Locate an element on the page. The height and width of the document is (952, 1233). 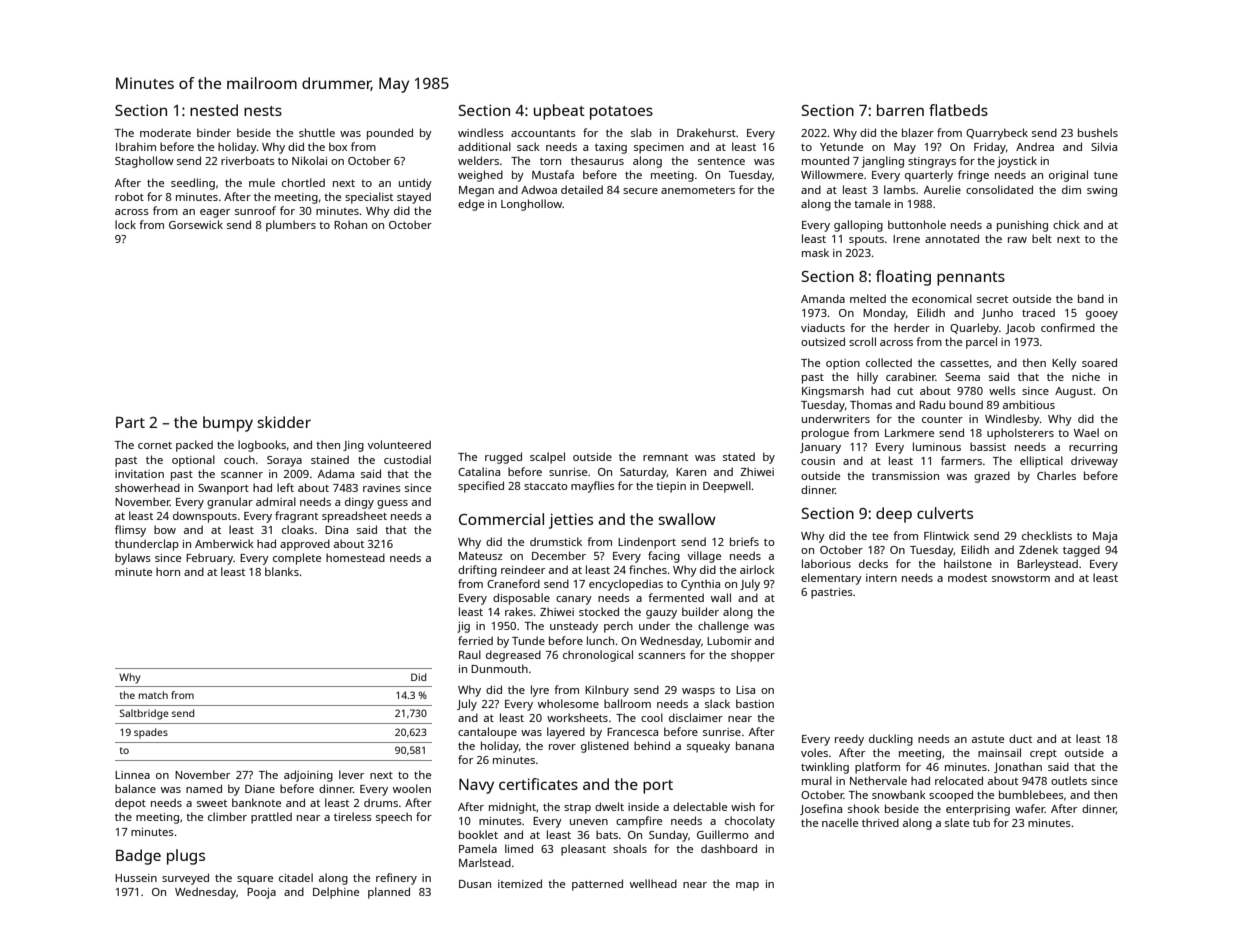
nested is located at coordinates (214, 110).
